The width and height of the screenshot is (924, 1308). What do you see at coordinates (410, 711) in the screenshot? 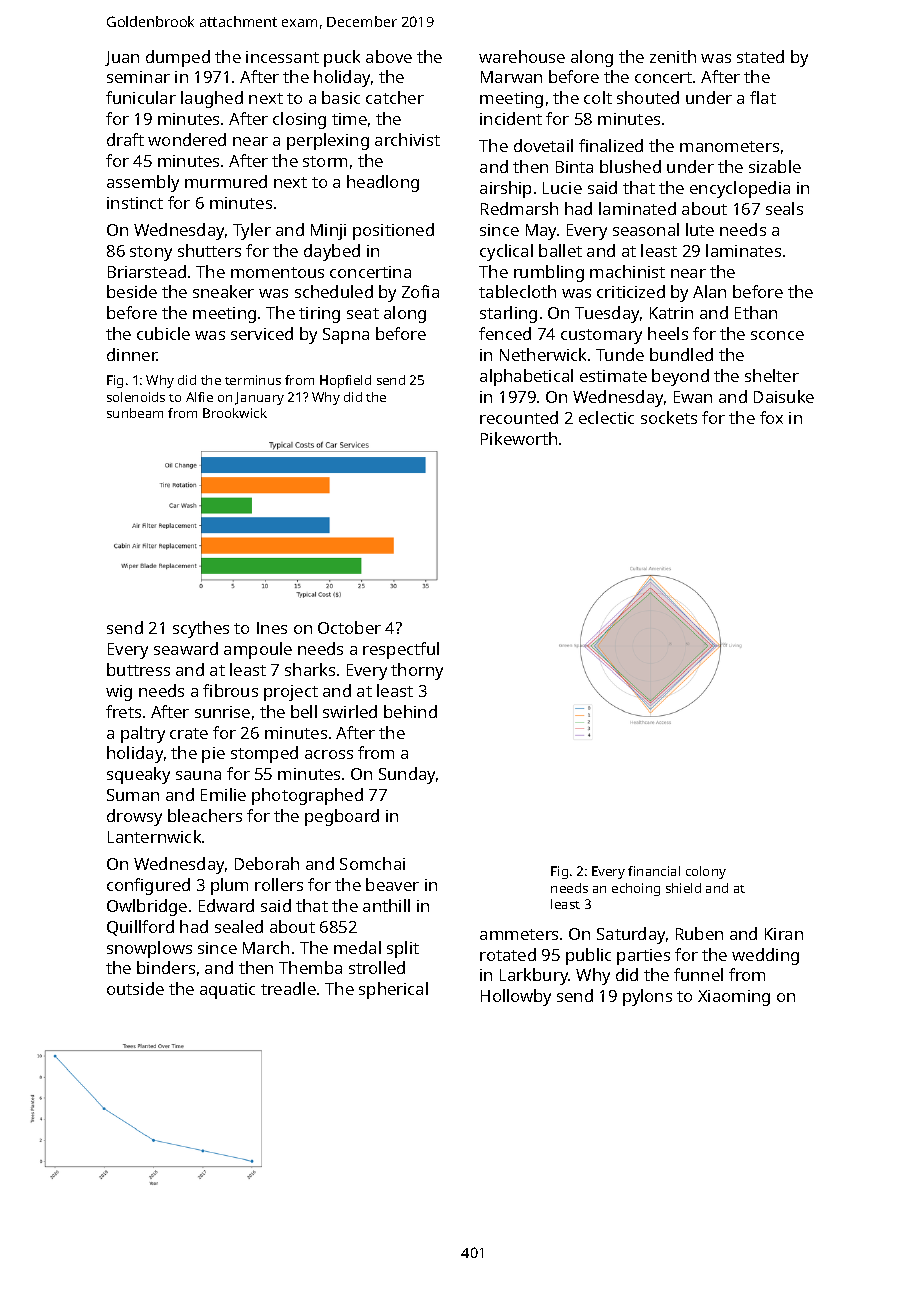
I see `behind` at bounding box center [410, 711].
